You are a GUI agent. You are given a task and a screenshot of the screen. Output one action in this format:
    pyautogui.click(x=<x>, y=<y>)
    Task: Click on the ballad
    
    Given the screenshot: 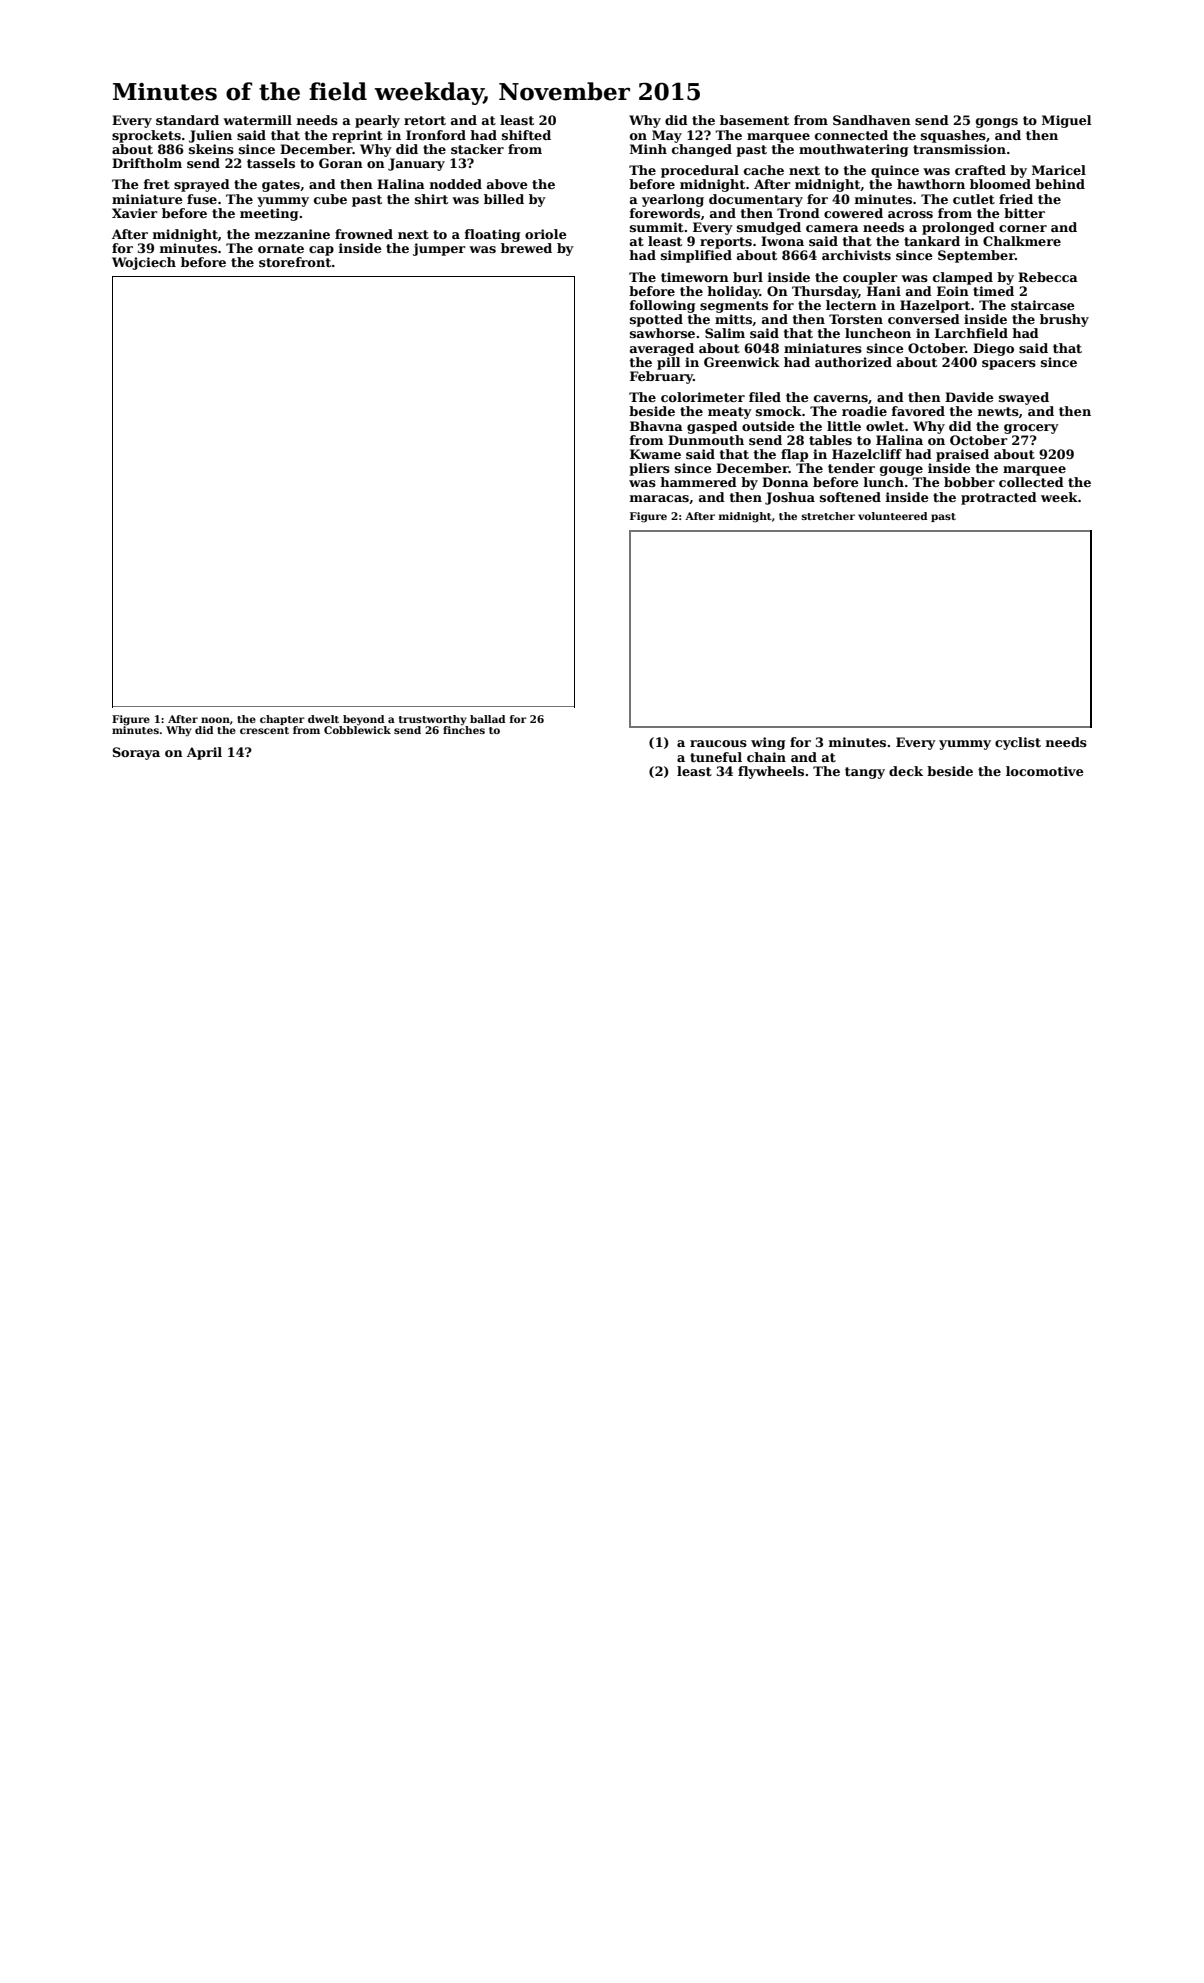 What is the action you would take?
    pyautogui.click(x=488, y=719)
